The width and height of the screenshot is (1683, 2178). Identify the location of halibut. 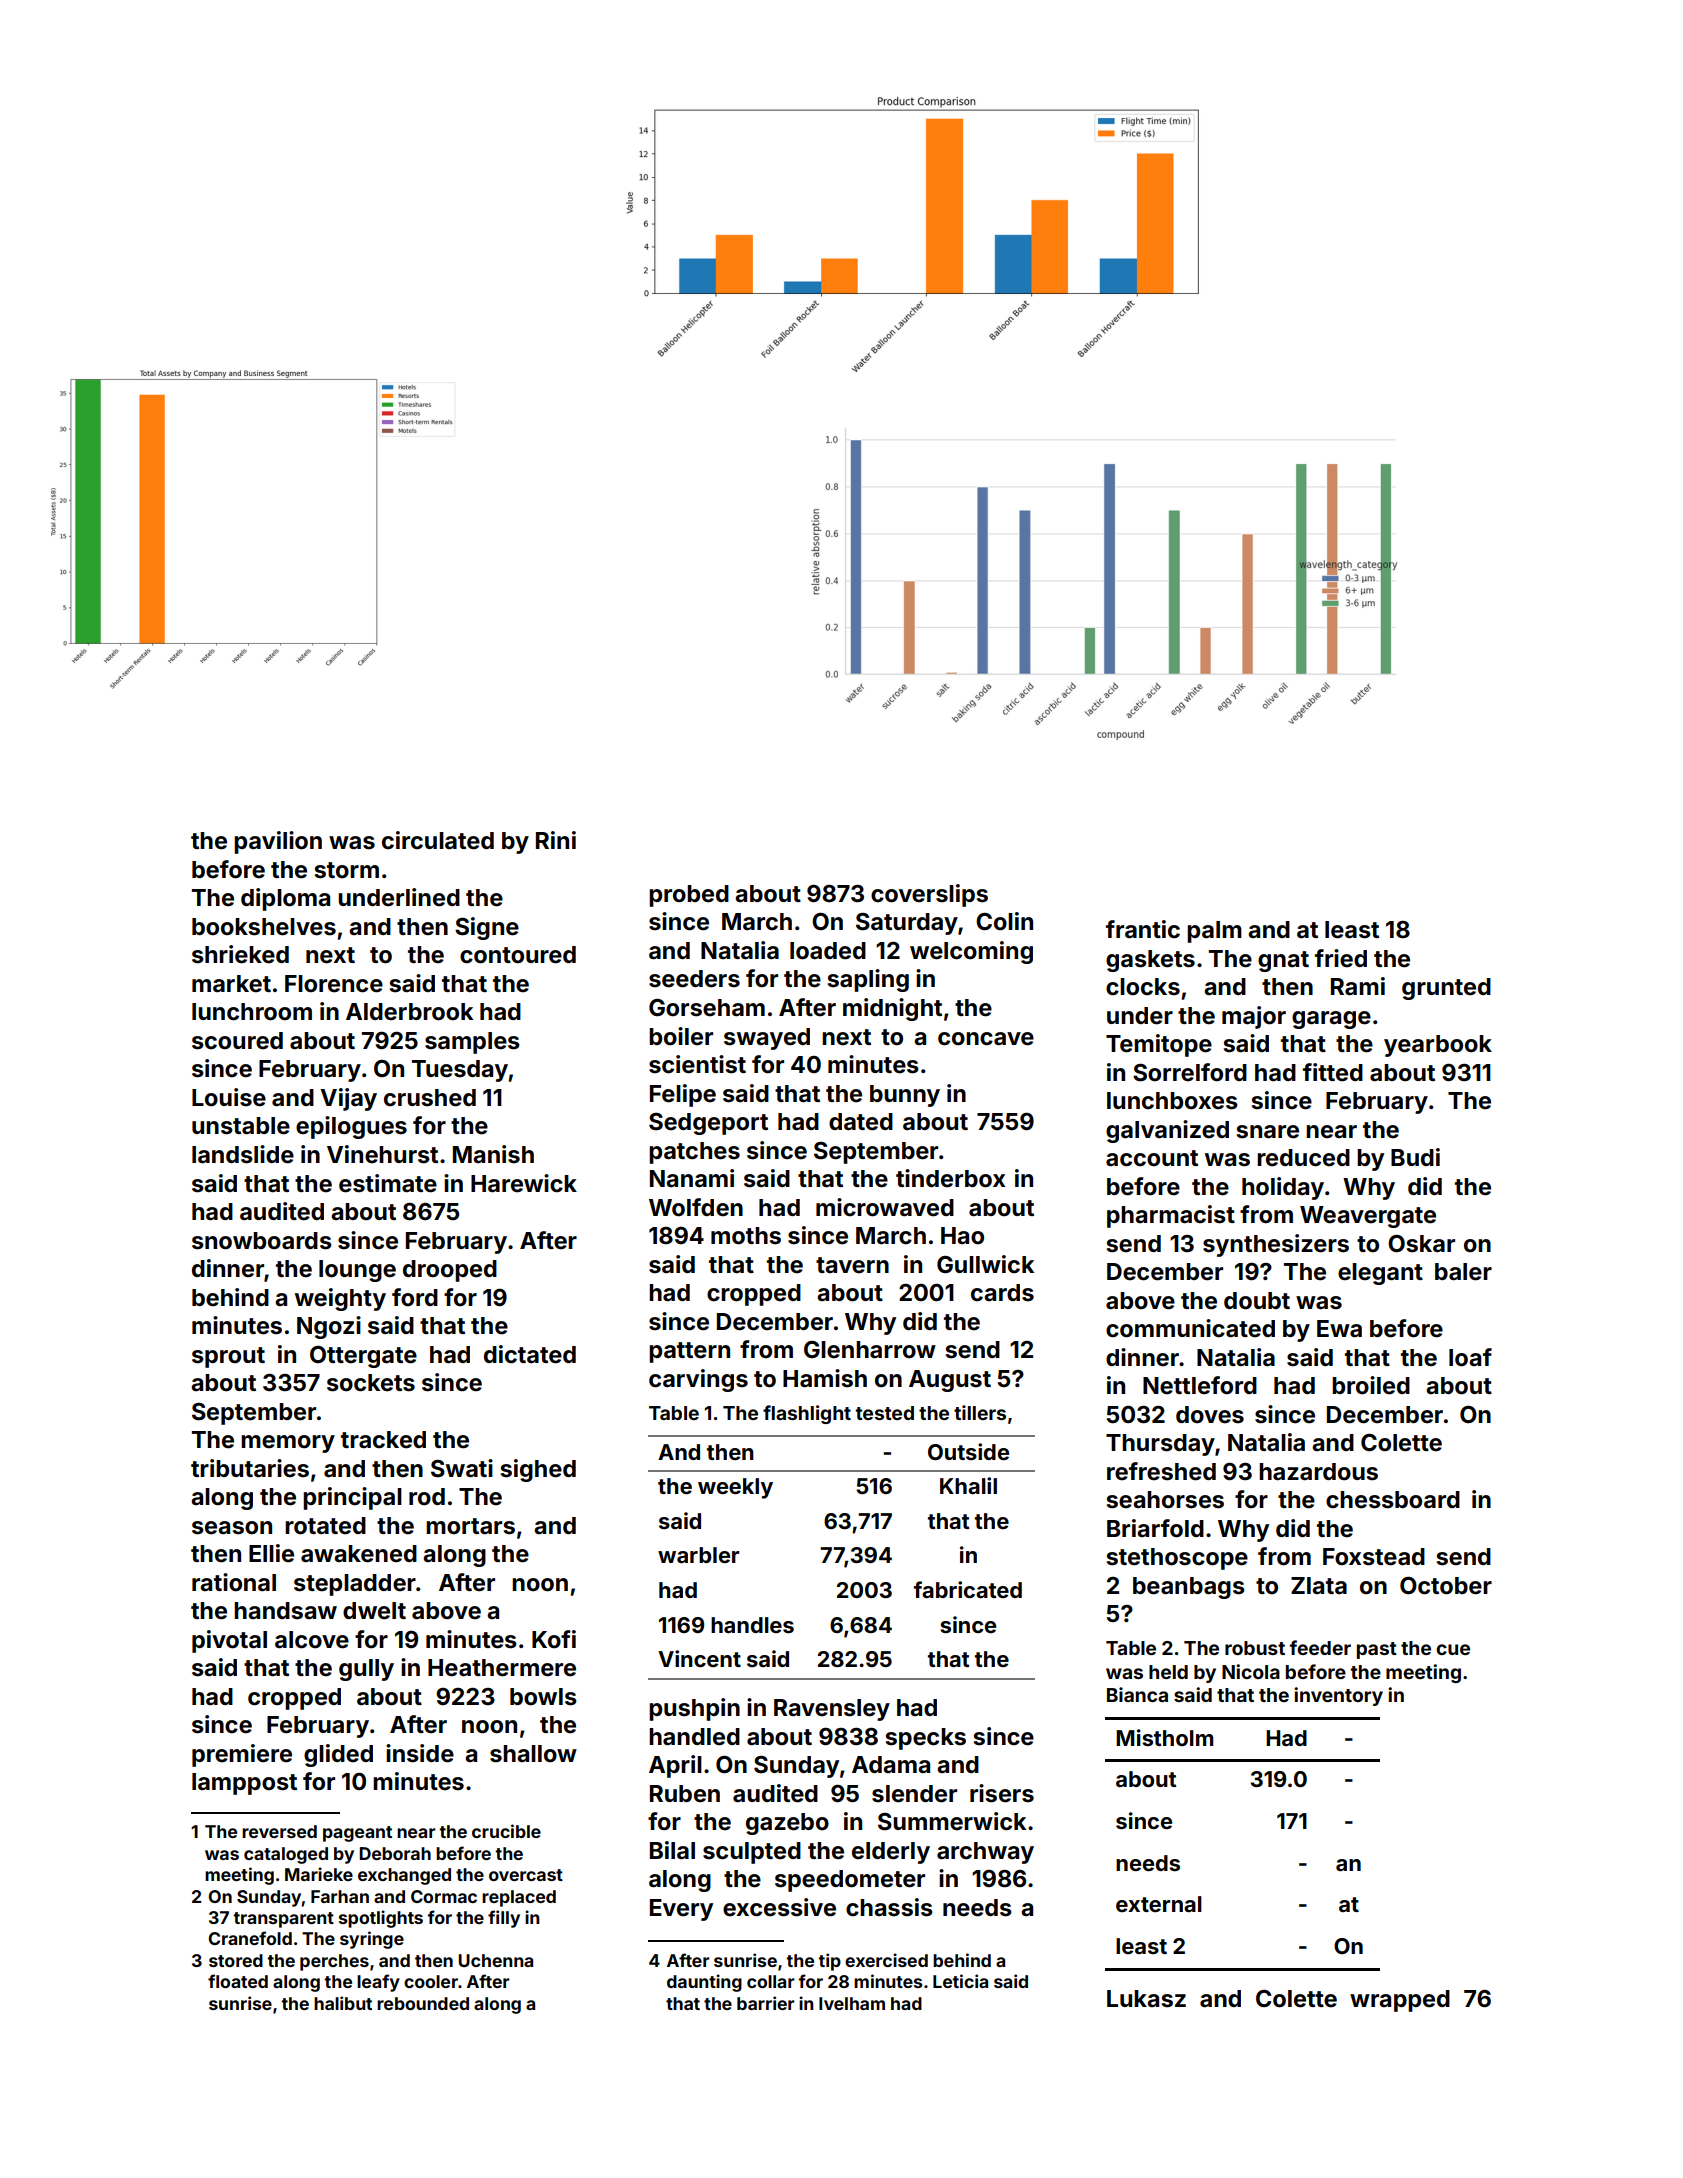
(343, 2003).
